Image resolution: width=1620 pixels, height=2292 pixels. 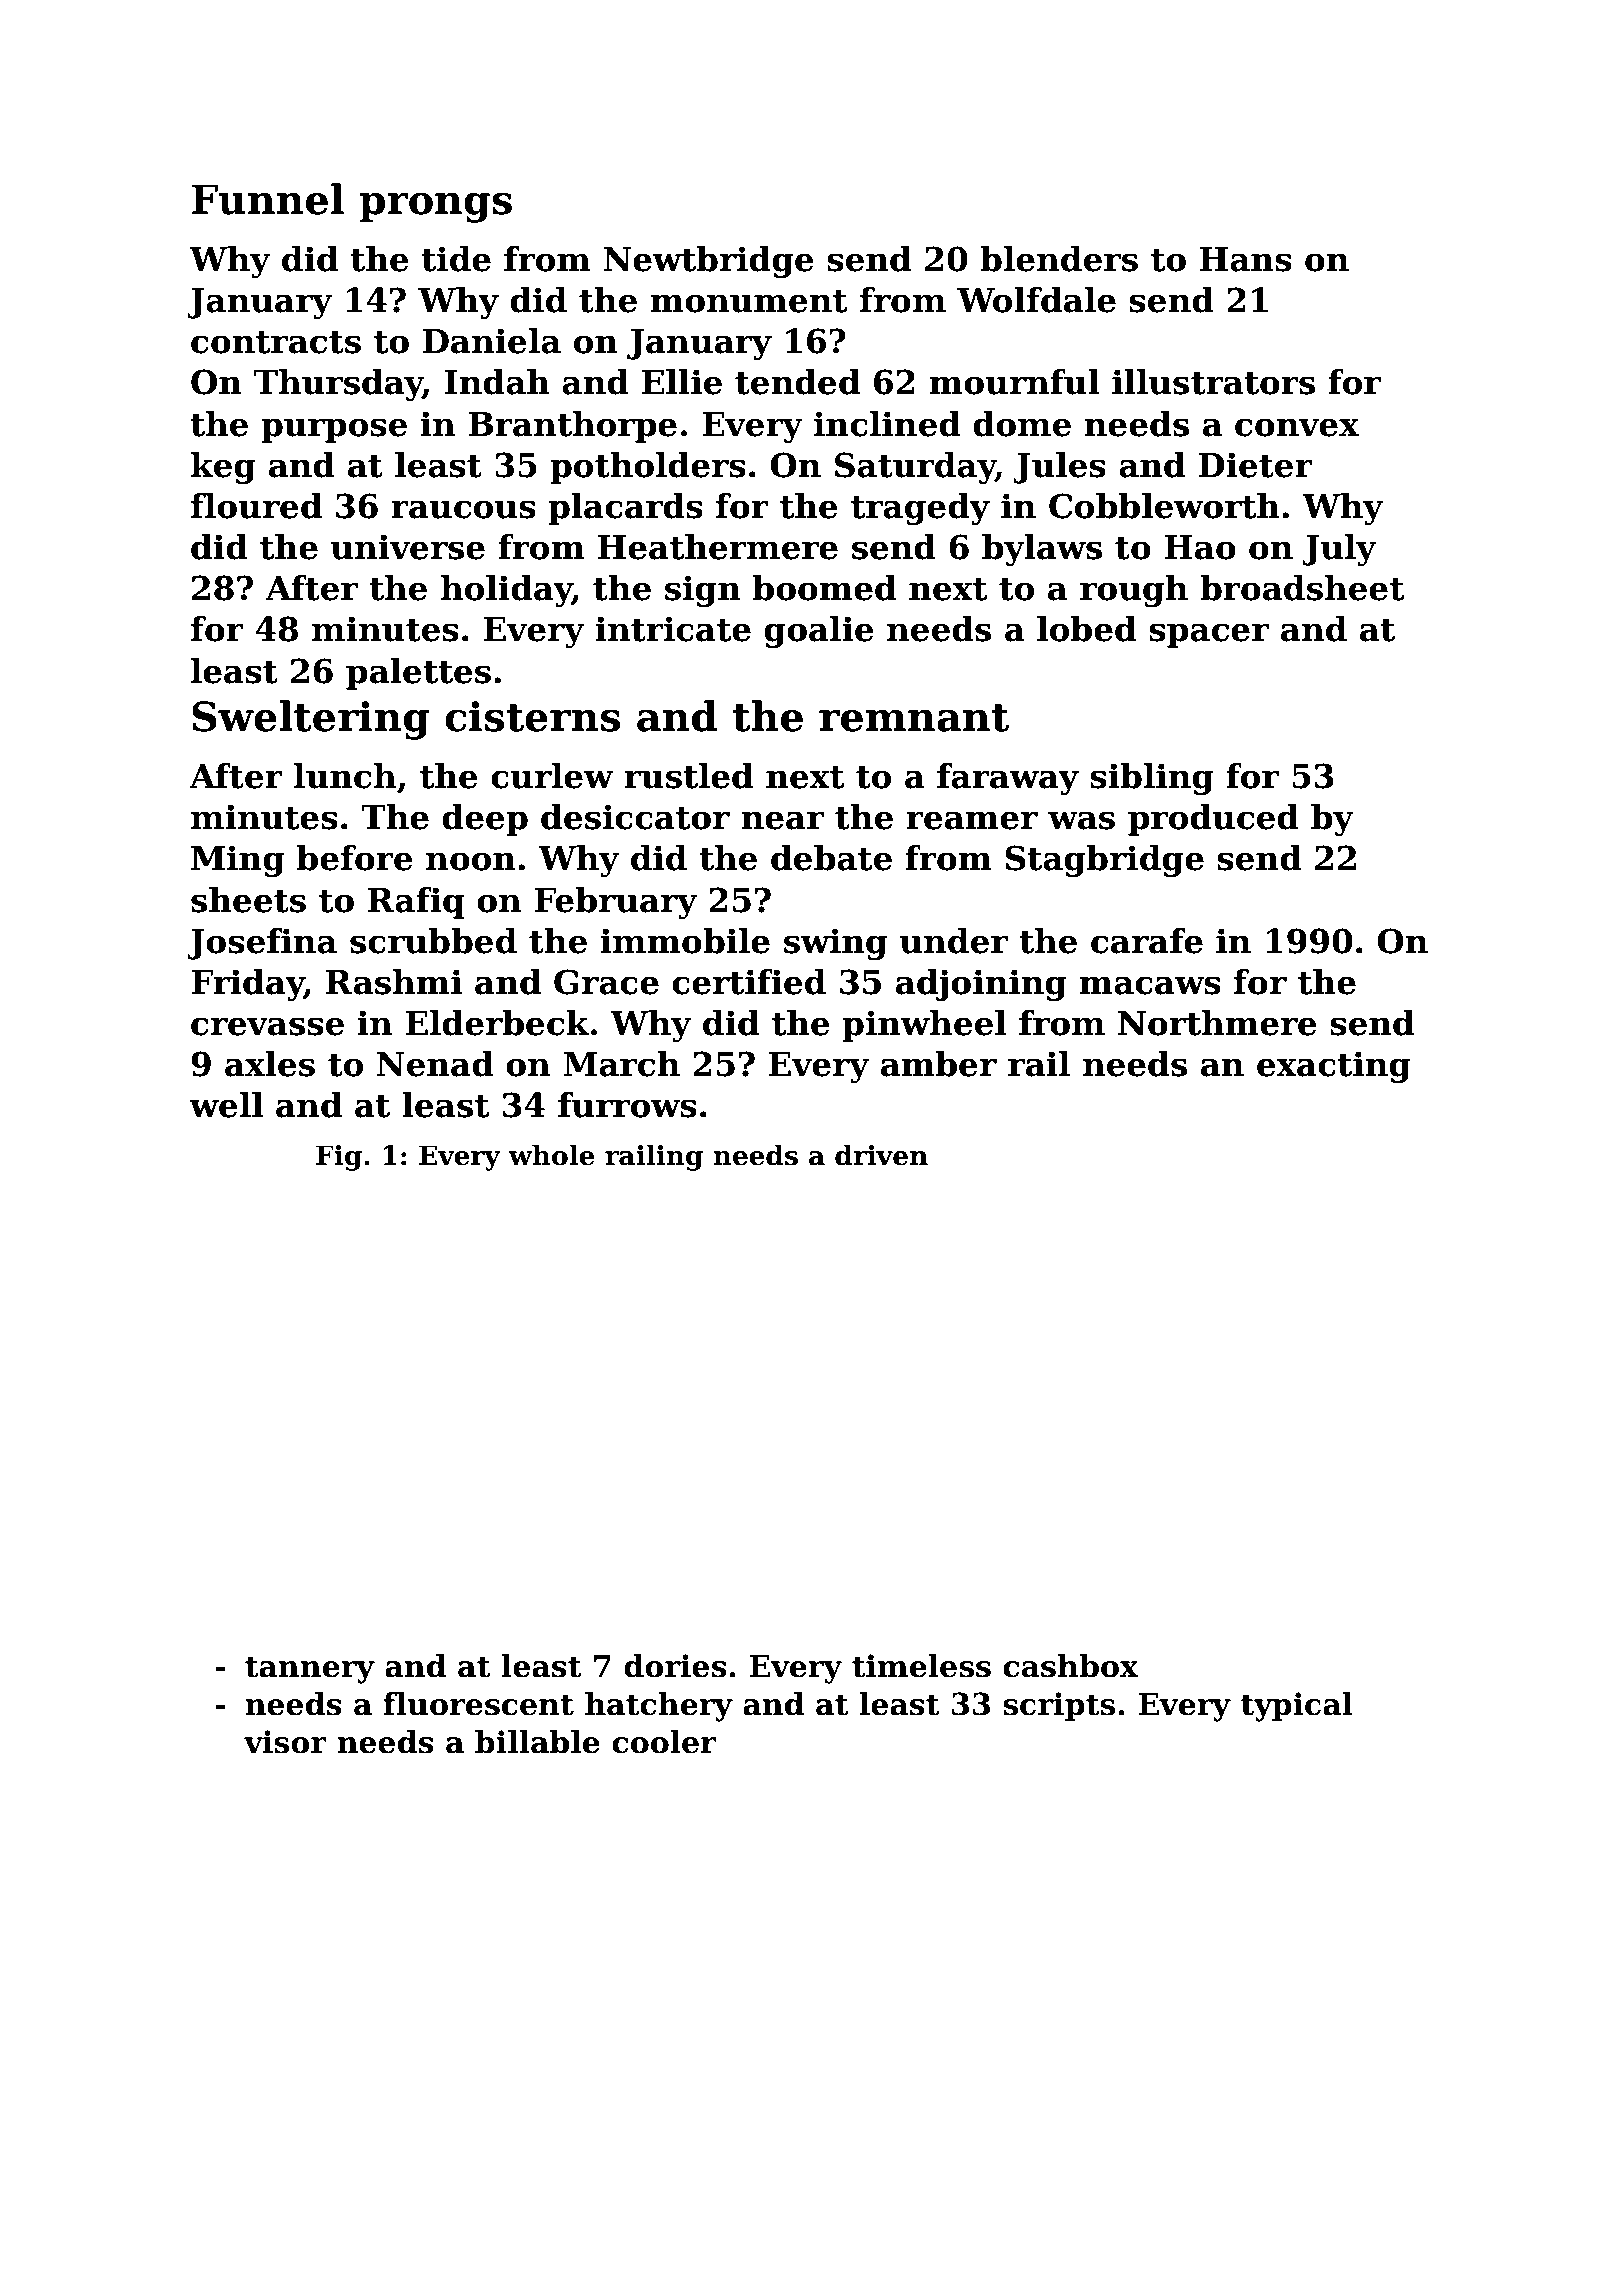 What do you see at coordinates (914, 718) in the screenshot?
I see `remnant` at bounding box center [914, 718].
